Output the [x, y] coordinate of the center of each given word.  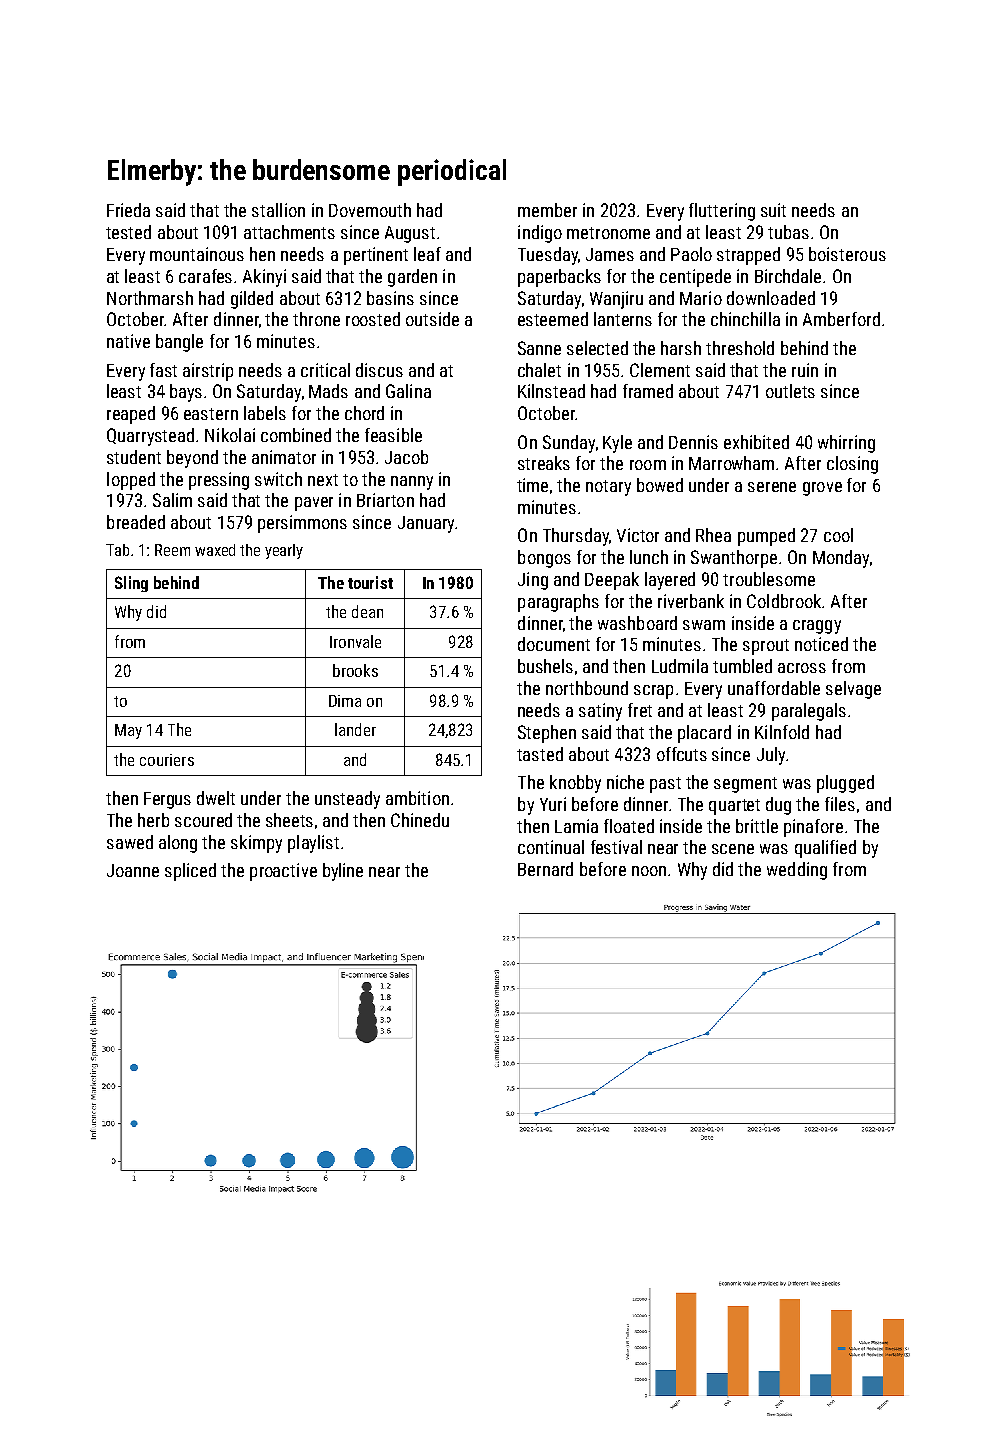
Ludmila [680, 666]
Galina [408, 391]
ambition [417, 798]
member [547, 210]
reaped [131, 415]
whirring [846, 444]
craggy [817, 627]
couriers [167, 760]
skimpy [256, 844]
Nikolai [230, 435]
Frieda [128, 210]
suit [773, 210]
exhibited [756, 442]
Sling [131, 584]
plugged [845, 784]
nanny [412, 483]
